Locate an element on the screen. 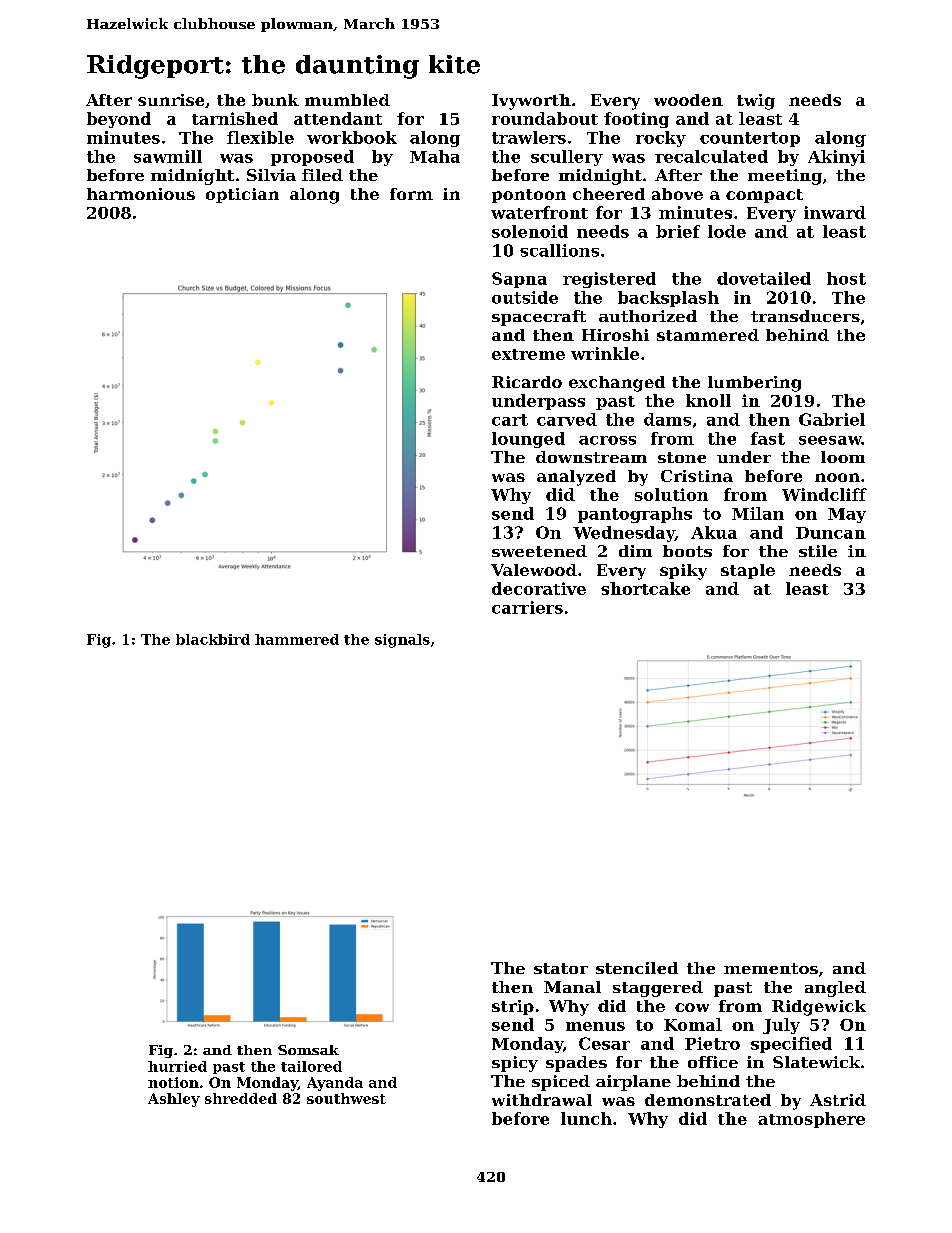  hammered is located at coordinates (297, 639).
